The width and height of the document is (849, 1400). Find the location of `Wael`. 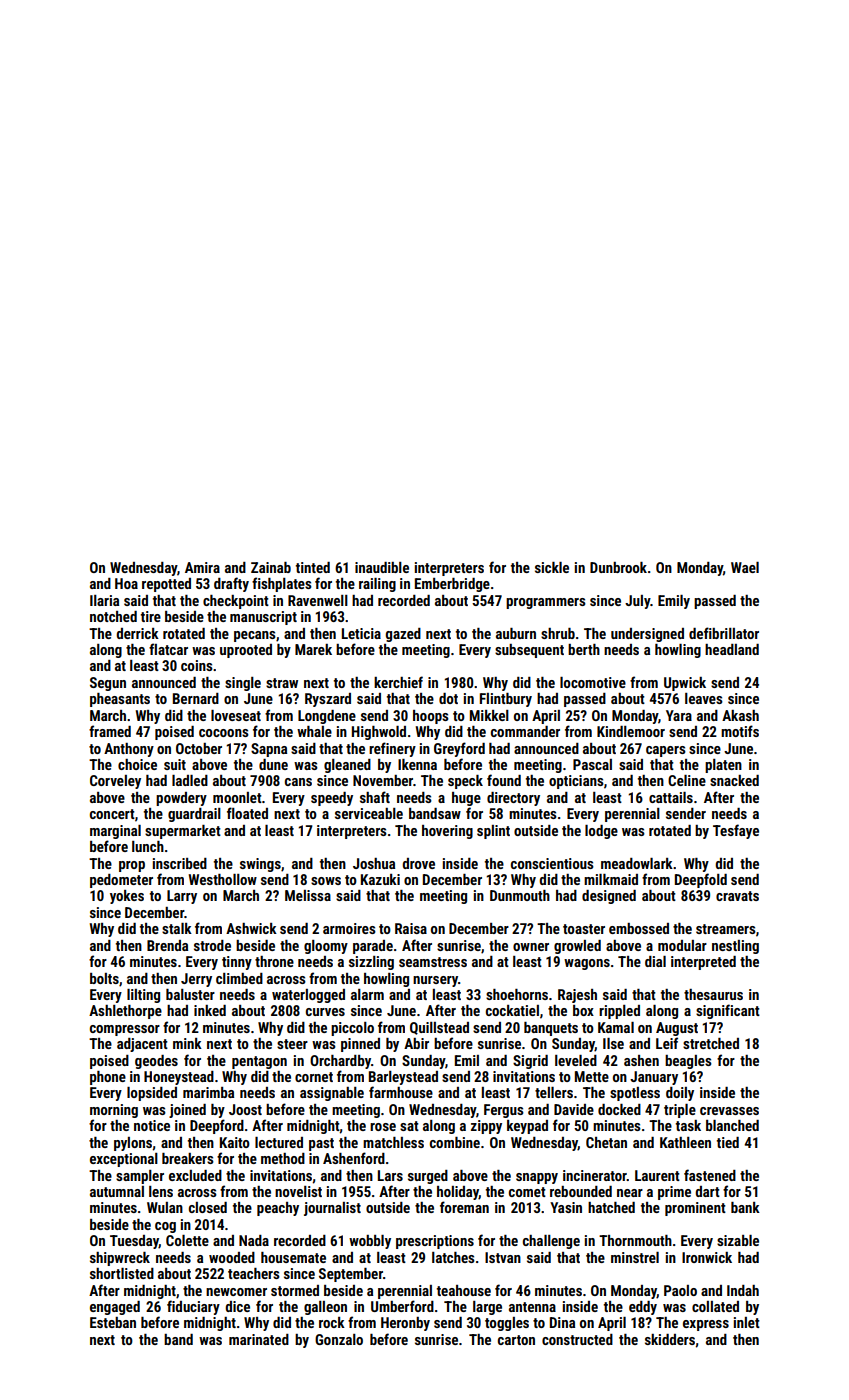

Wael is located at coordinates (745, 567).
